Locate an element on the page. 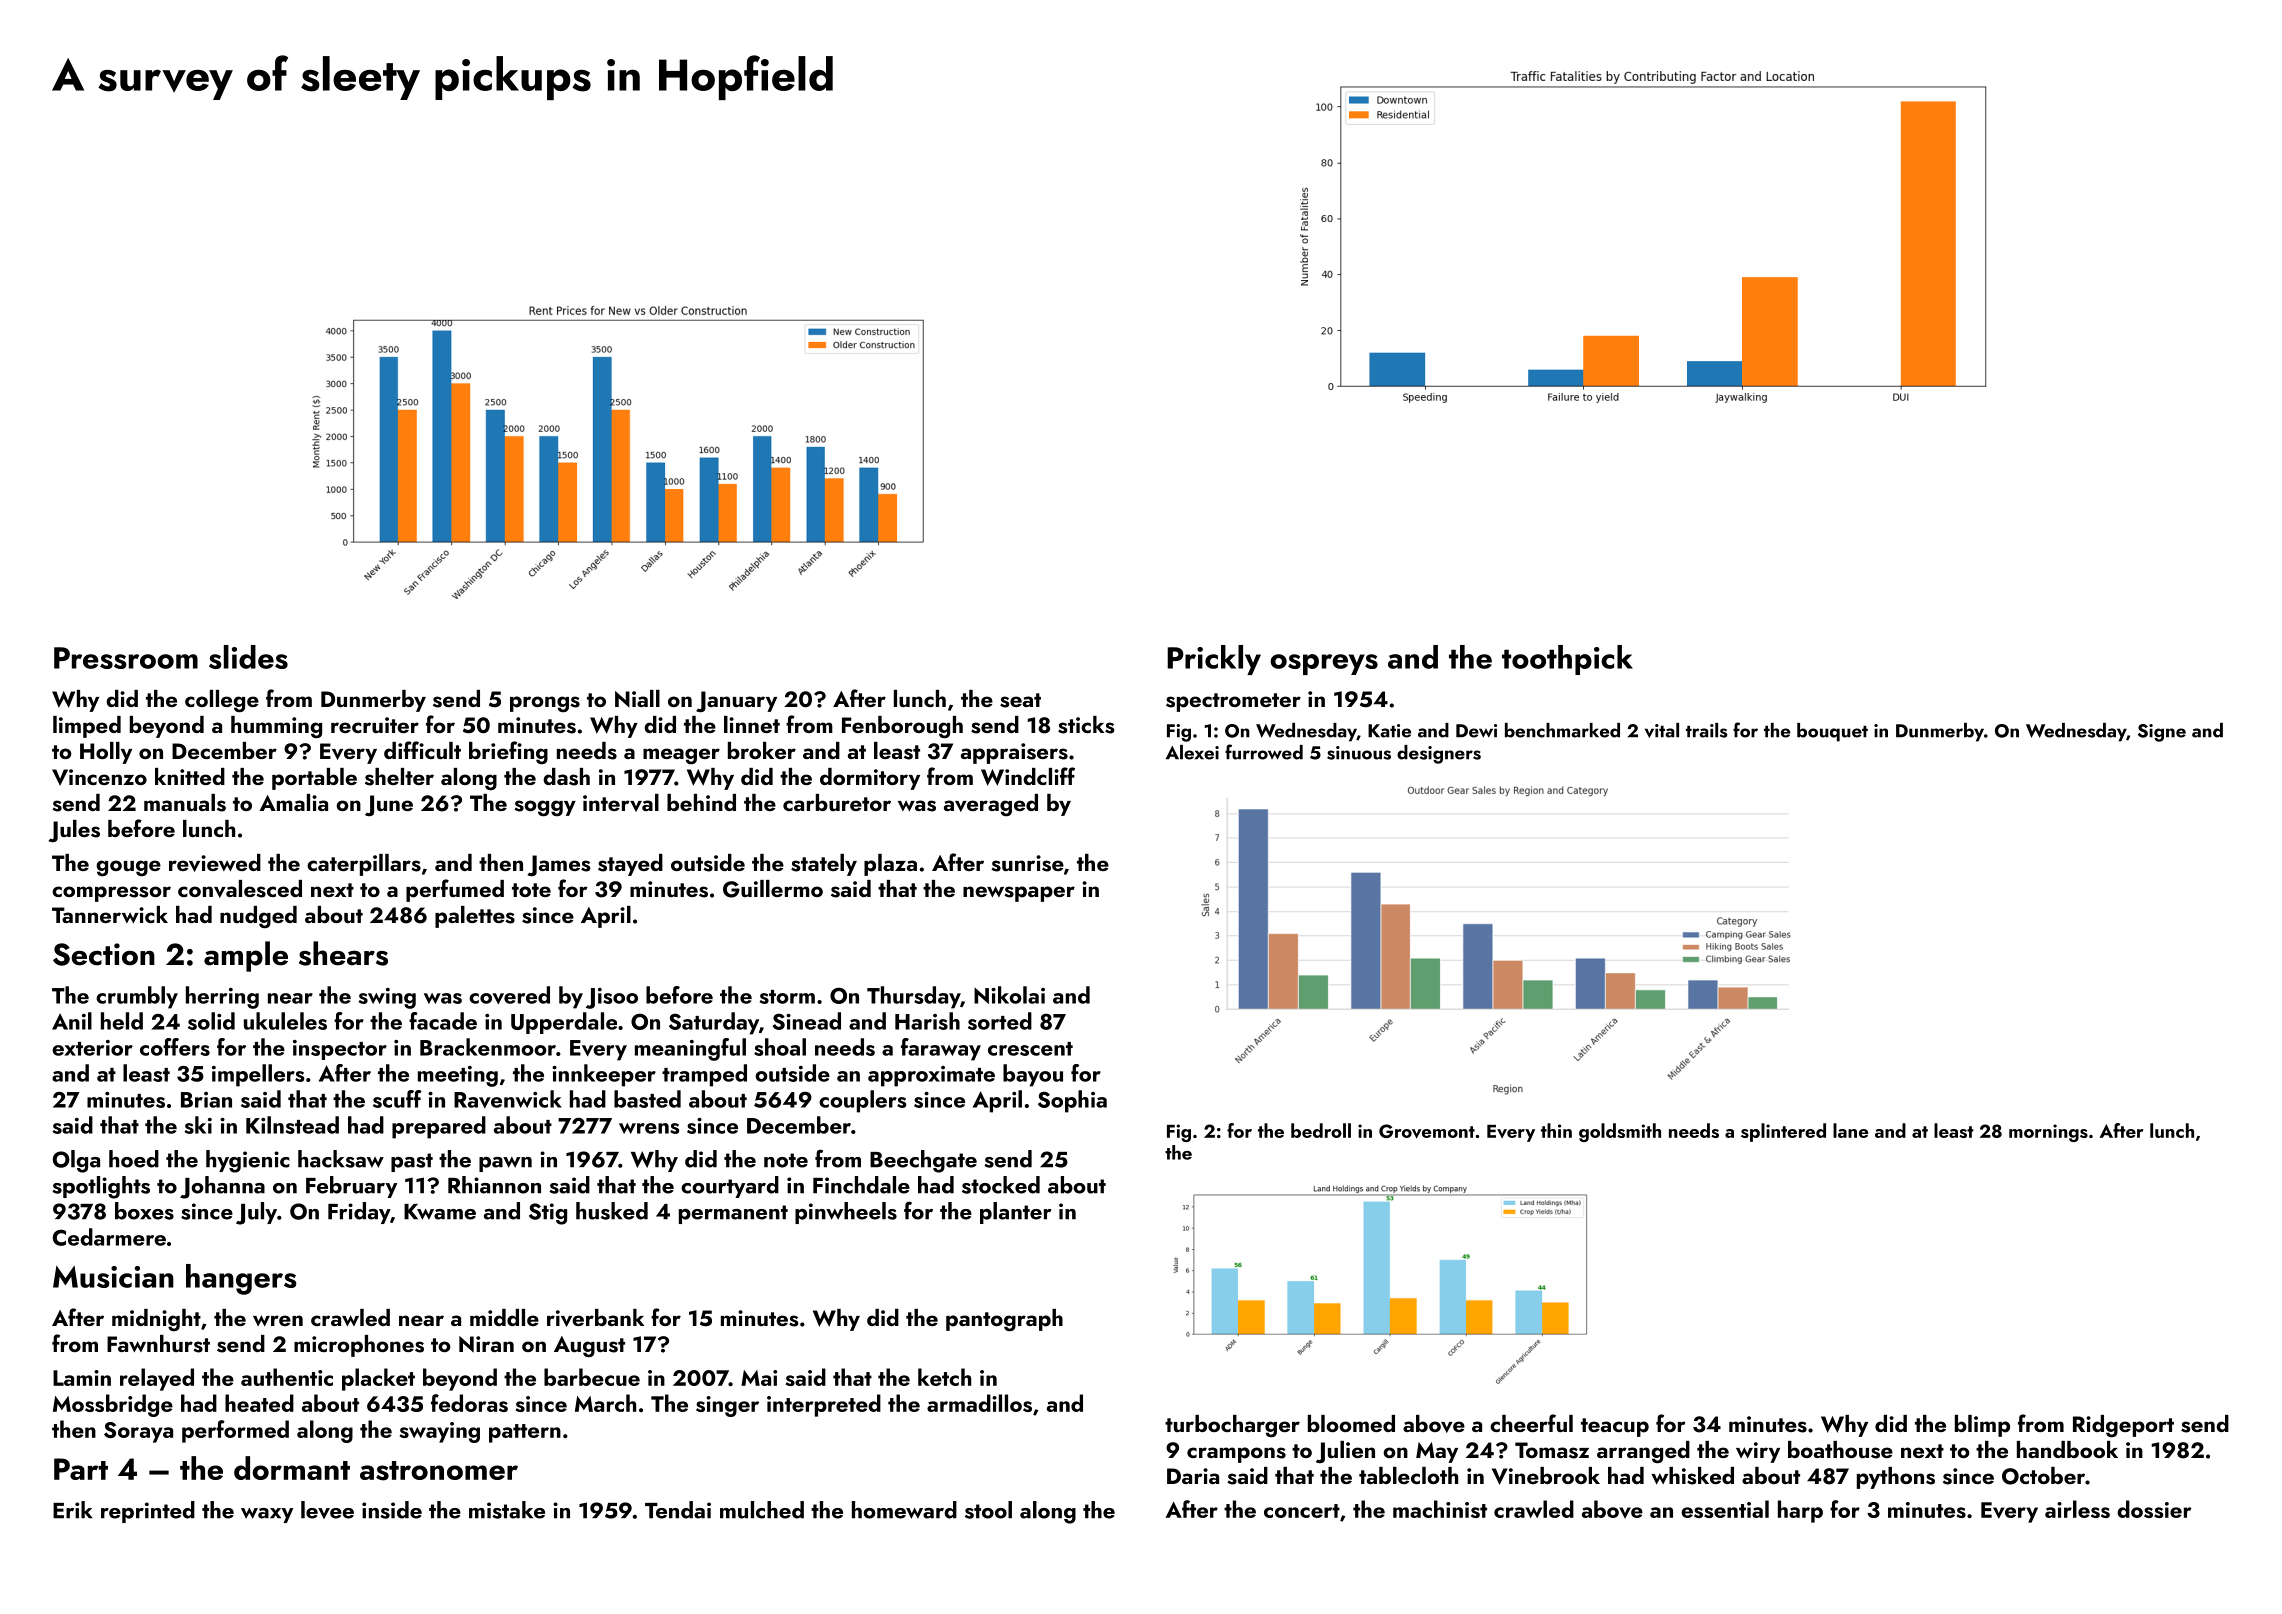  crumbly is located at coordinates (137, 997).
